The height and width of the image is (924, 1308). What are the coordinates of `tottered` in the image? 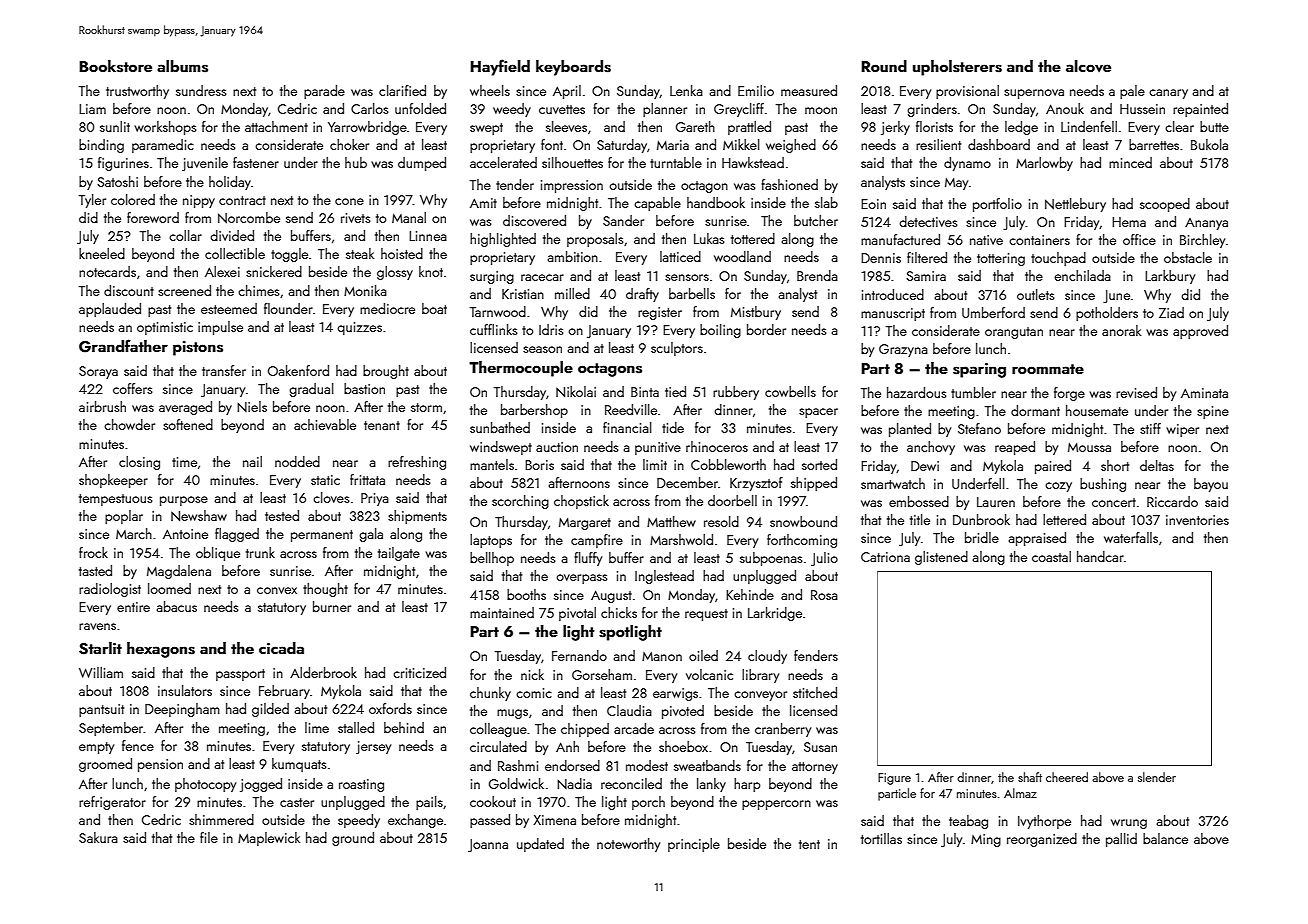 It's located at (753, 238).
